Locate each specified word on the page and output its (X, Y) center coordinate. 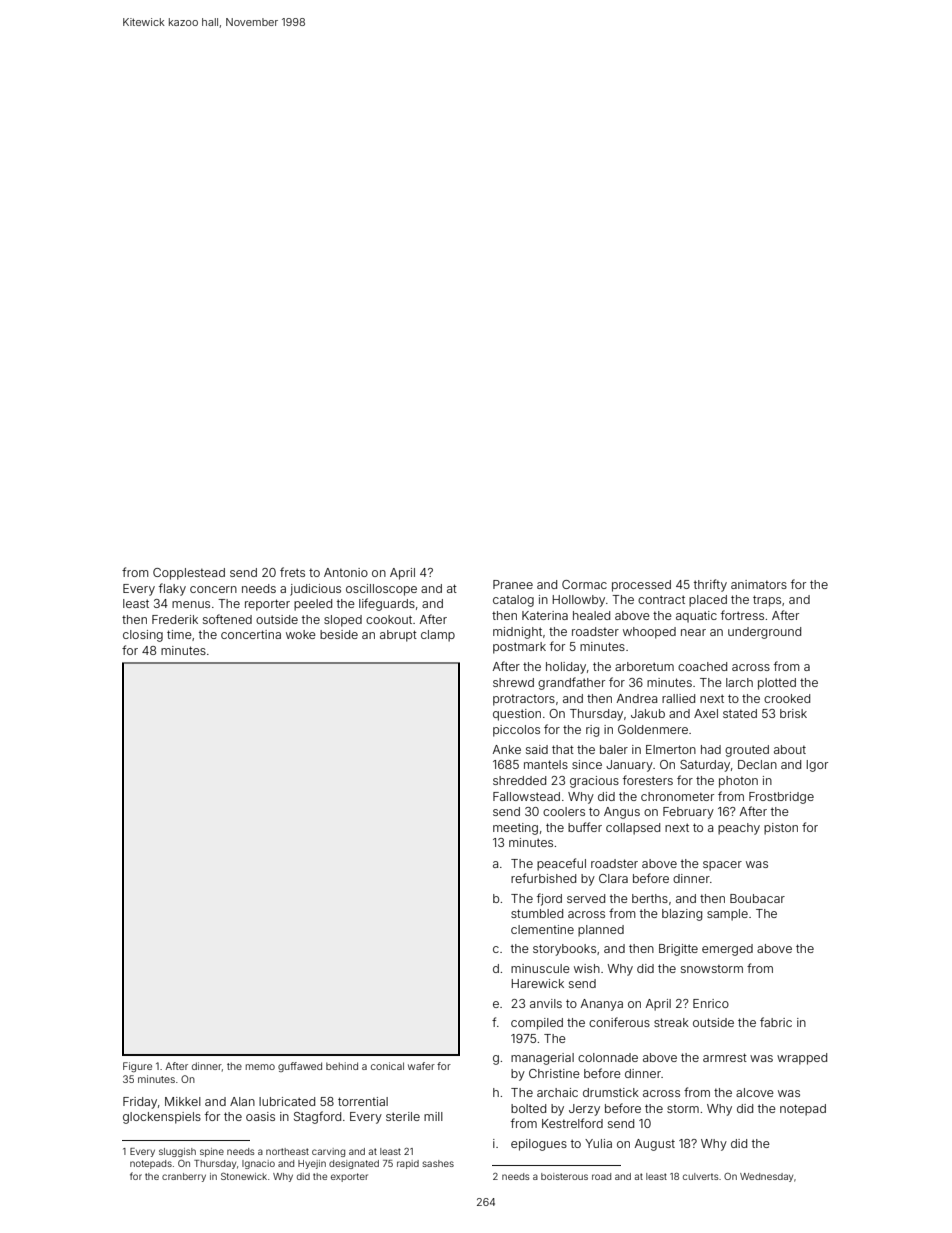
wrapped (802, 1059)
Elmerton (671, 749)
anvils (546, 1003)
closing (143, 636)
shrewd (513, 682)
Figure (137, 1067)
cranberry (184, 1177)
